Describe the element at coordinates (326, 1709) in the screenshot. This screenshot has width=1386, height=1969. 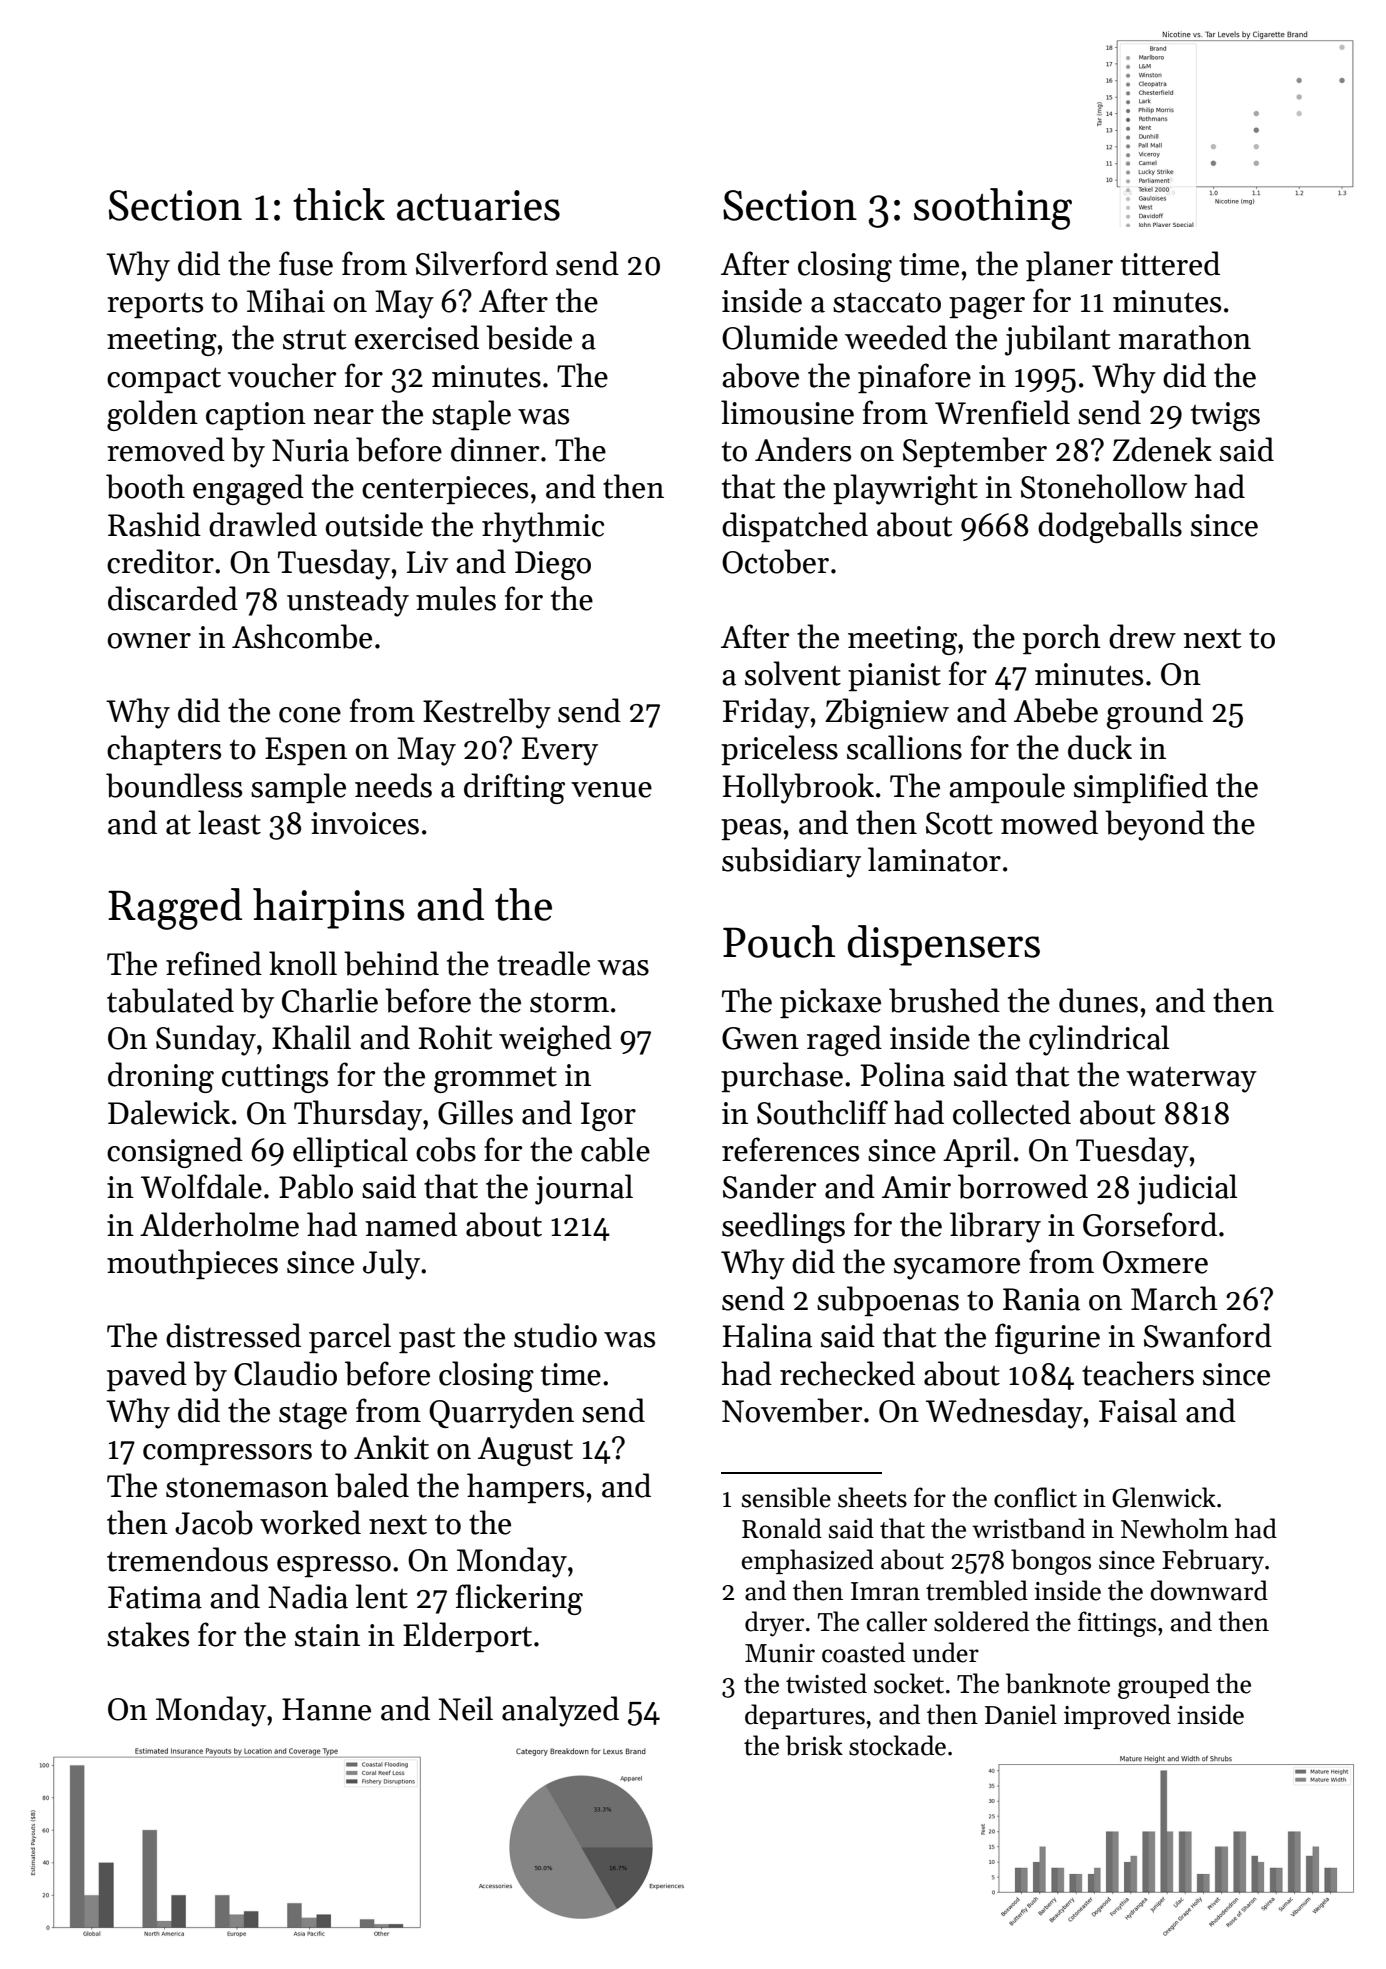
I see `Hanne` at that location.
